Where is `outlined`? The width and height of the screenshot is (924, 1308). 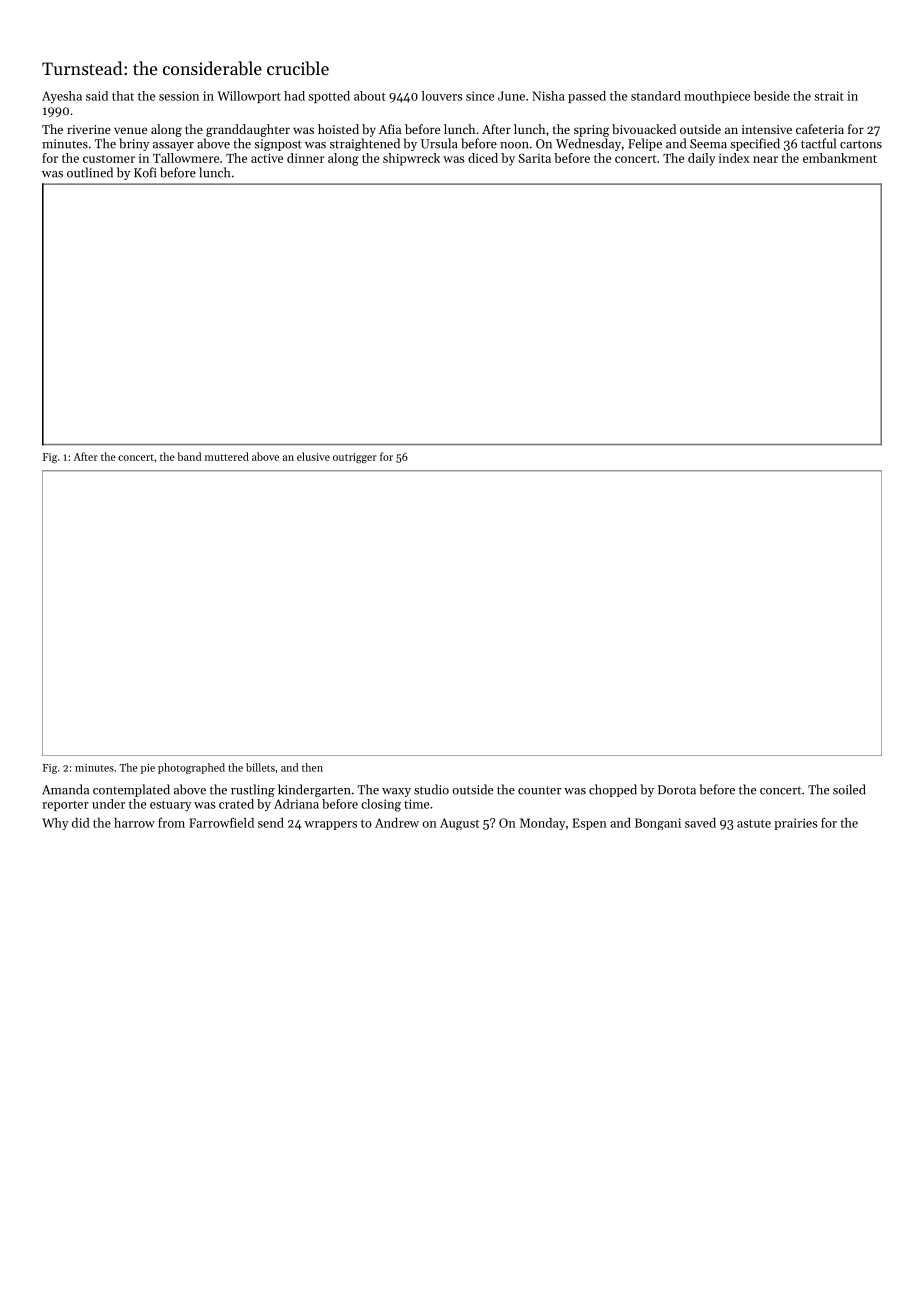 outlined is located at coordinates (90, 172).
